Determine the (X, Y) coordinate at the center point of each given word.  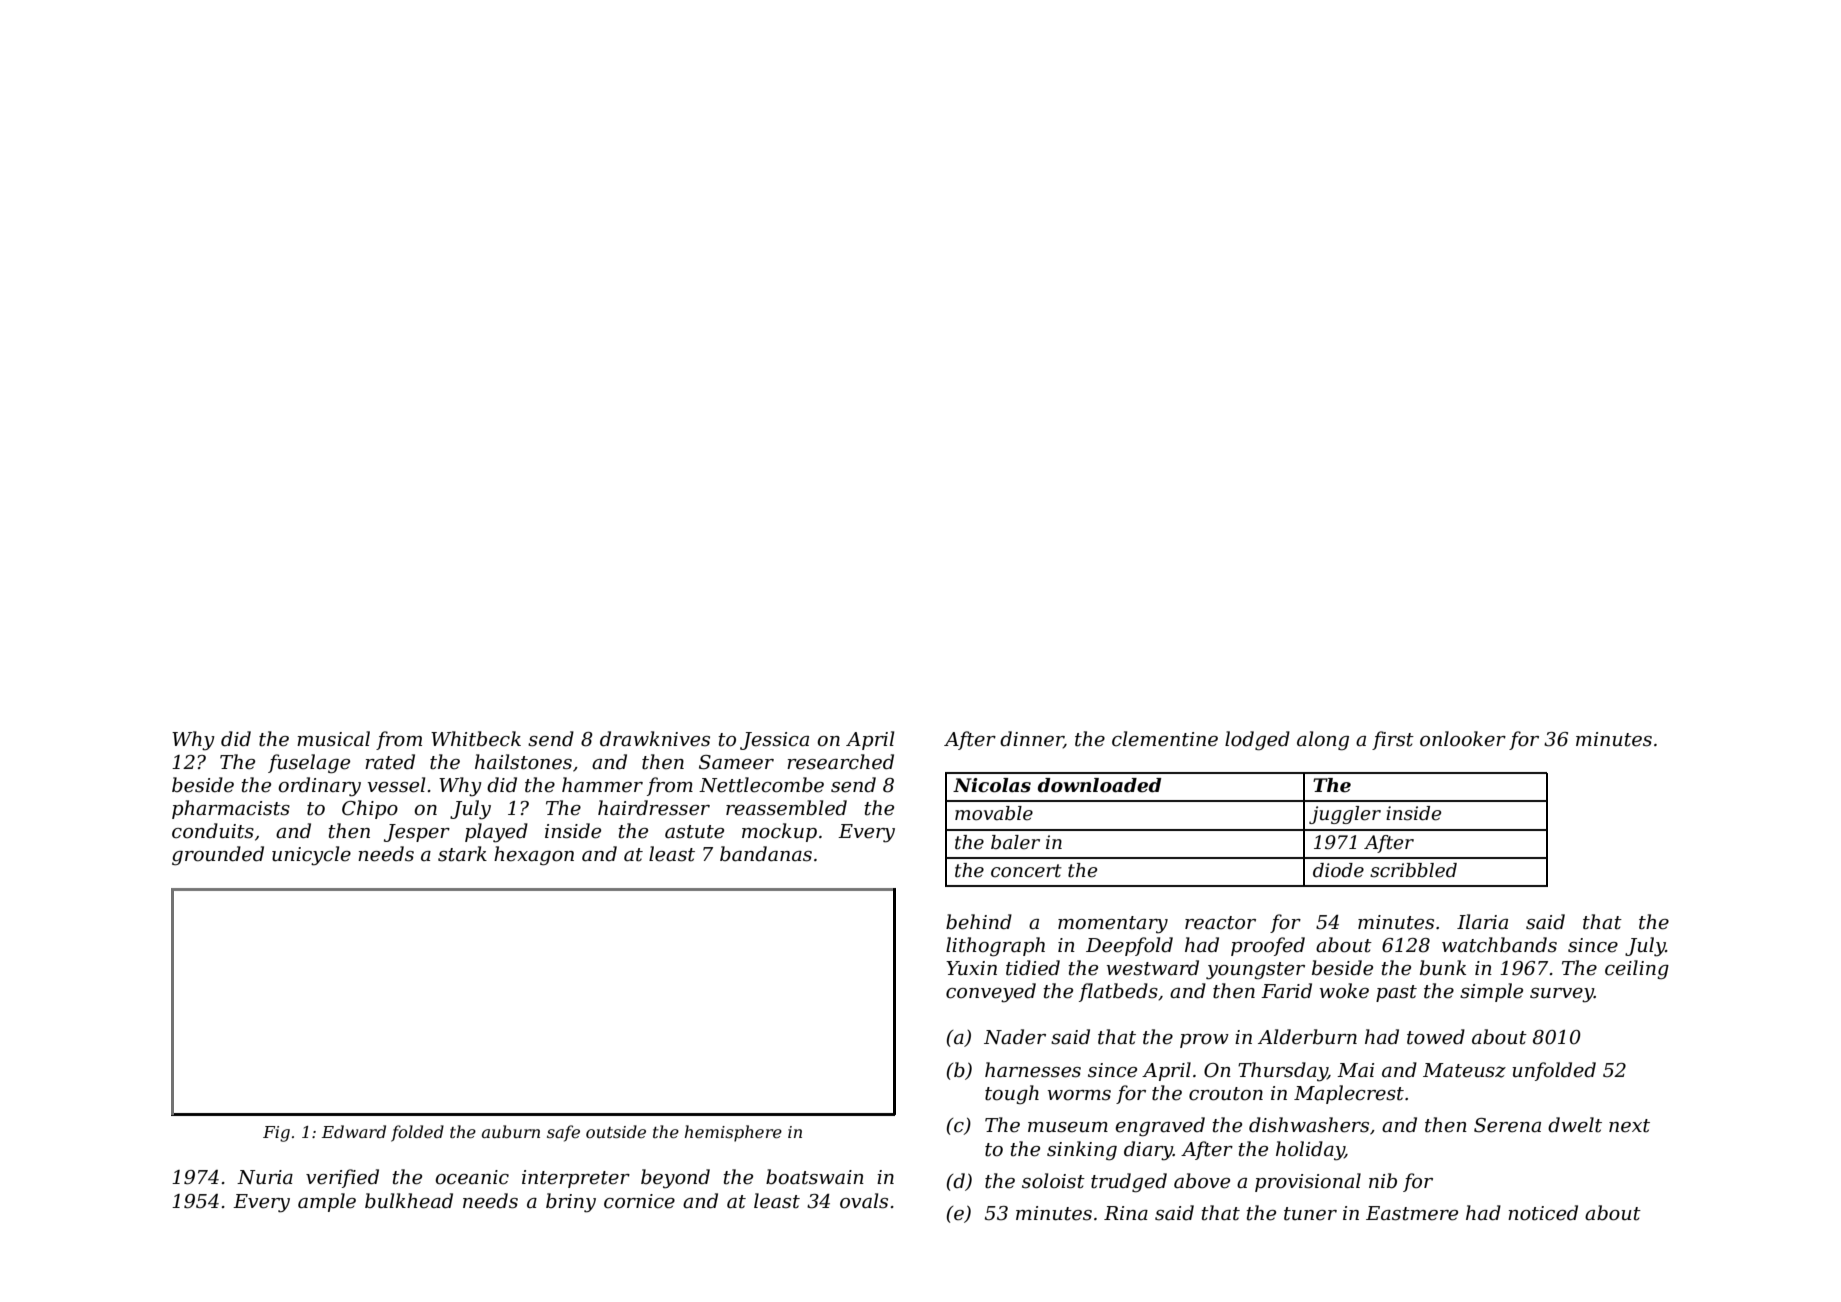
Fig (276, 1134)
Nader (1015, 1037)
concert (1026, 871)
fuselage (309, 764)
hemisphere (733, 1133)
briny (571, 1203)
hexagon (534, 856)
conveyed (991, 993)
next (1629, 1126)
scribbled (1413, 870)
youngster (1255, 971)
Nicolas (992, 785)
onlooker (1463, 739)
